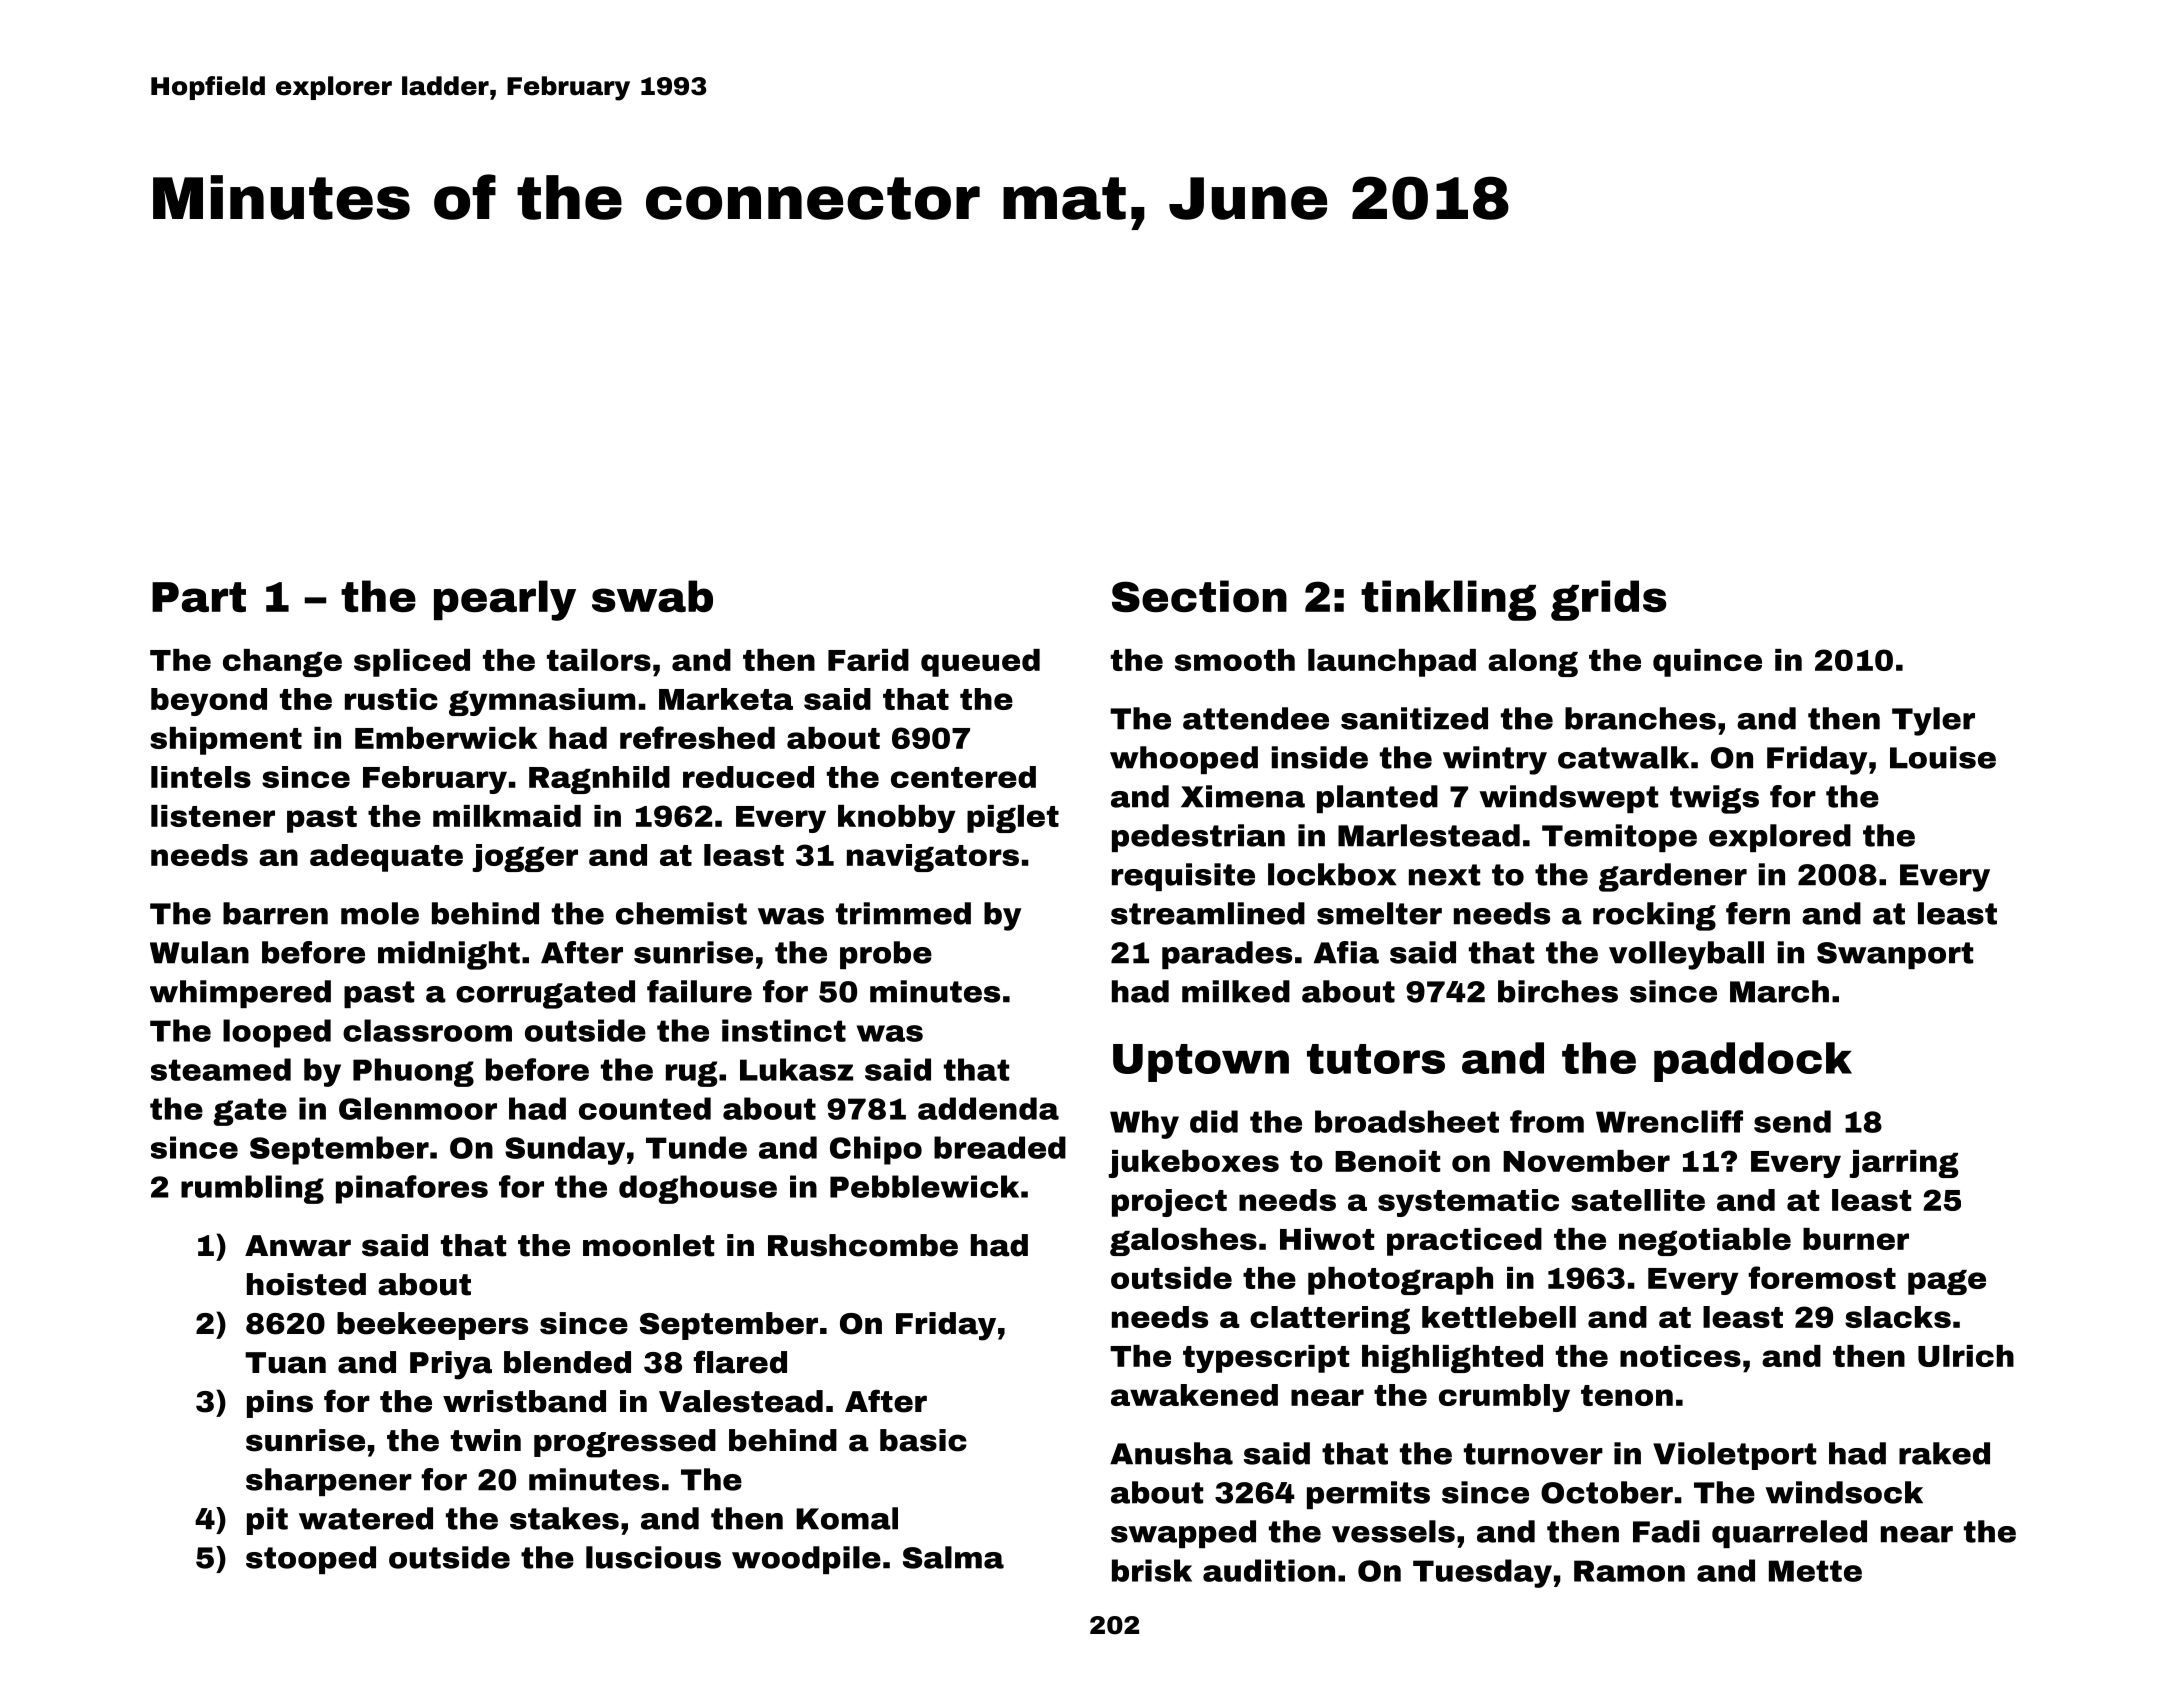  What do you see at coordinates (784, 1030) in the document?
I see `instinct` at bounding box center [784, 1030].
